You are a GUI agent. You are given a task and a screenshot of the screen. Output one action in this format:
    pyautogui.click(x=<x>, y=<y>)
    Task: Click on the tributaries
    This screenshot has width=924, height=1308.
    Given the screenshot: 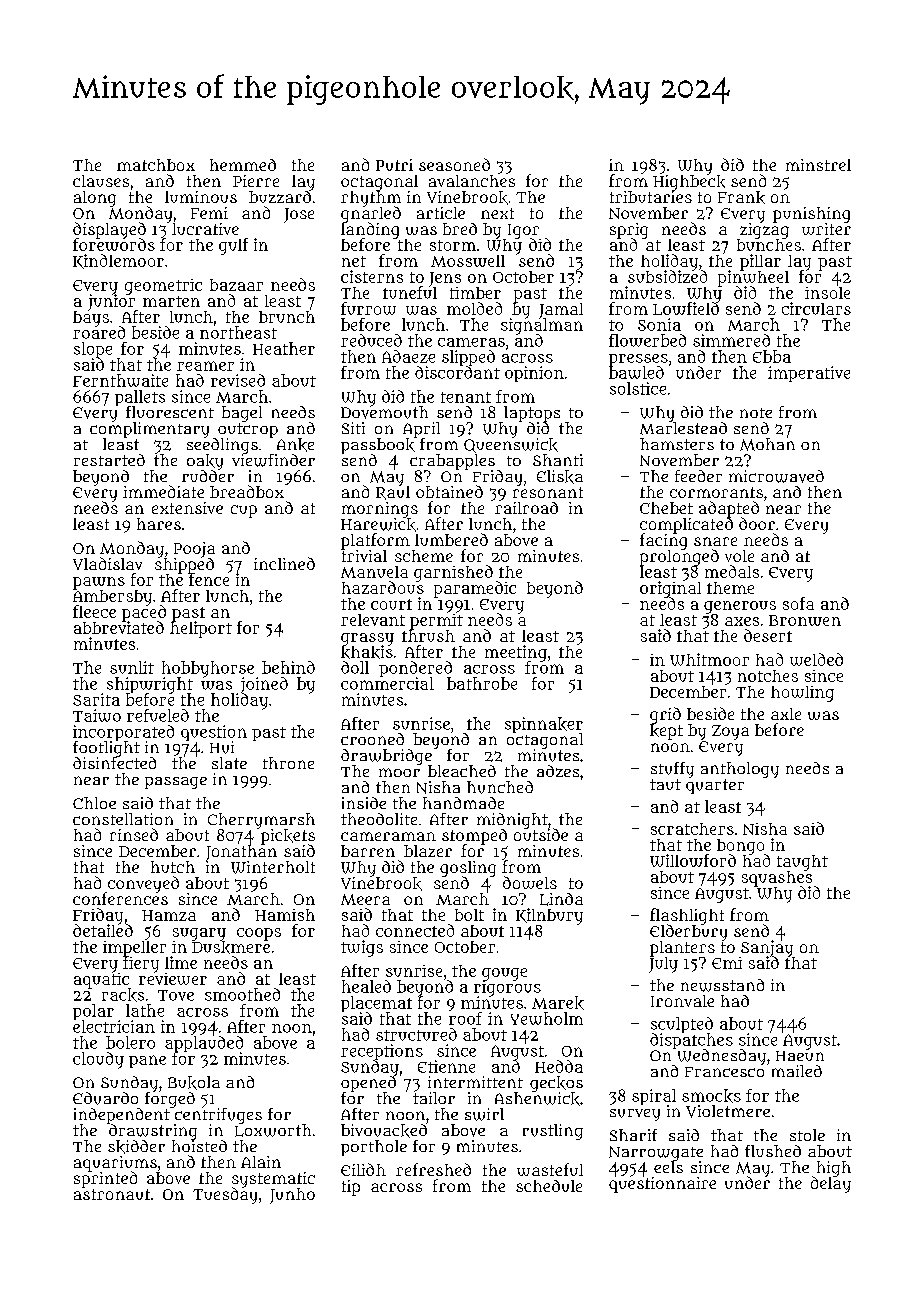 What is the action you would take?
    pyautogui.click(x=651, y=197)
